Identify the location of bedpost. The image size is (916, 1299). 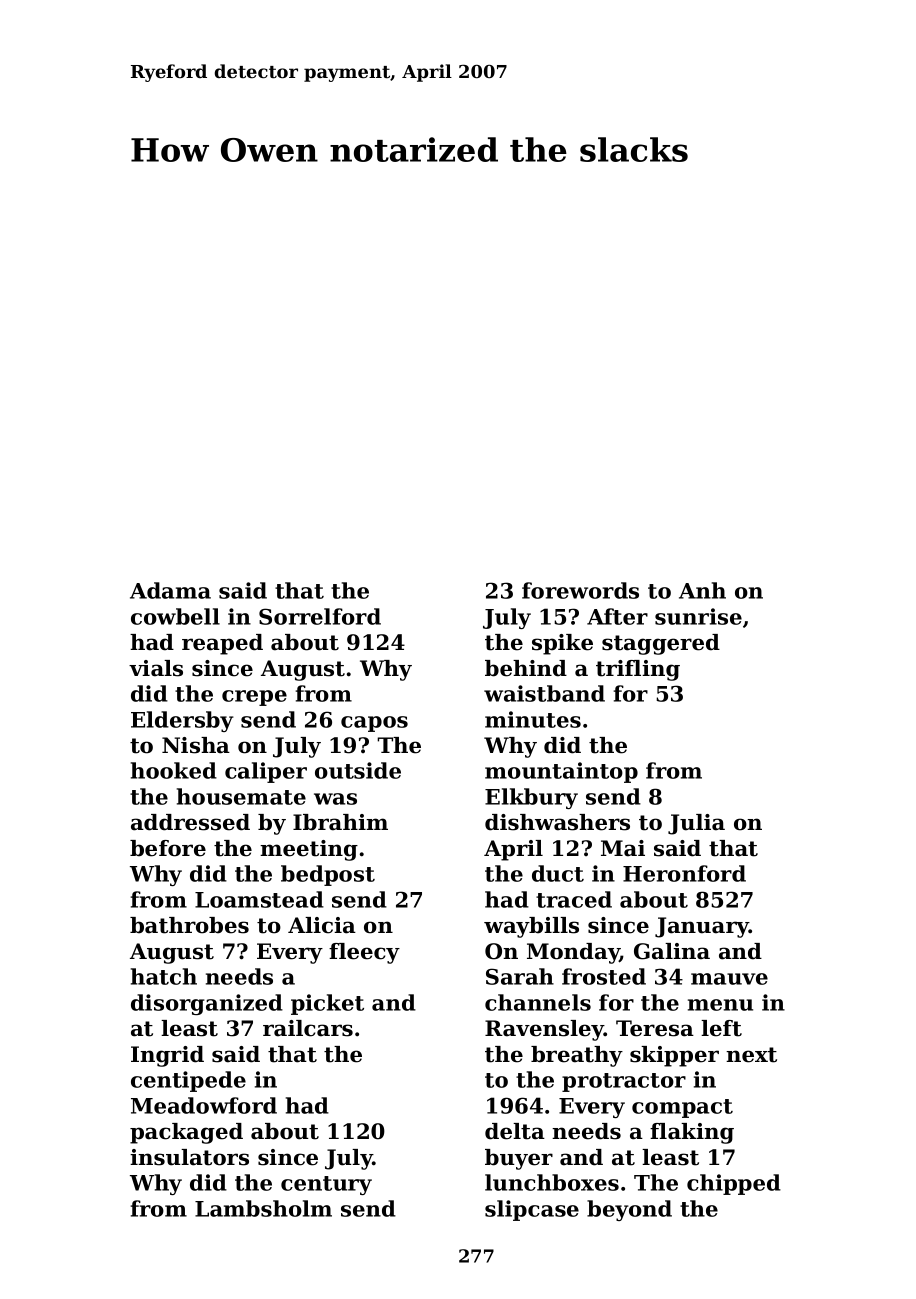
(328, 875).
